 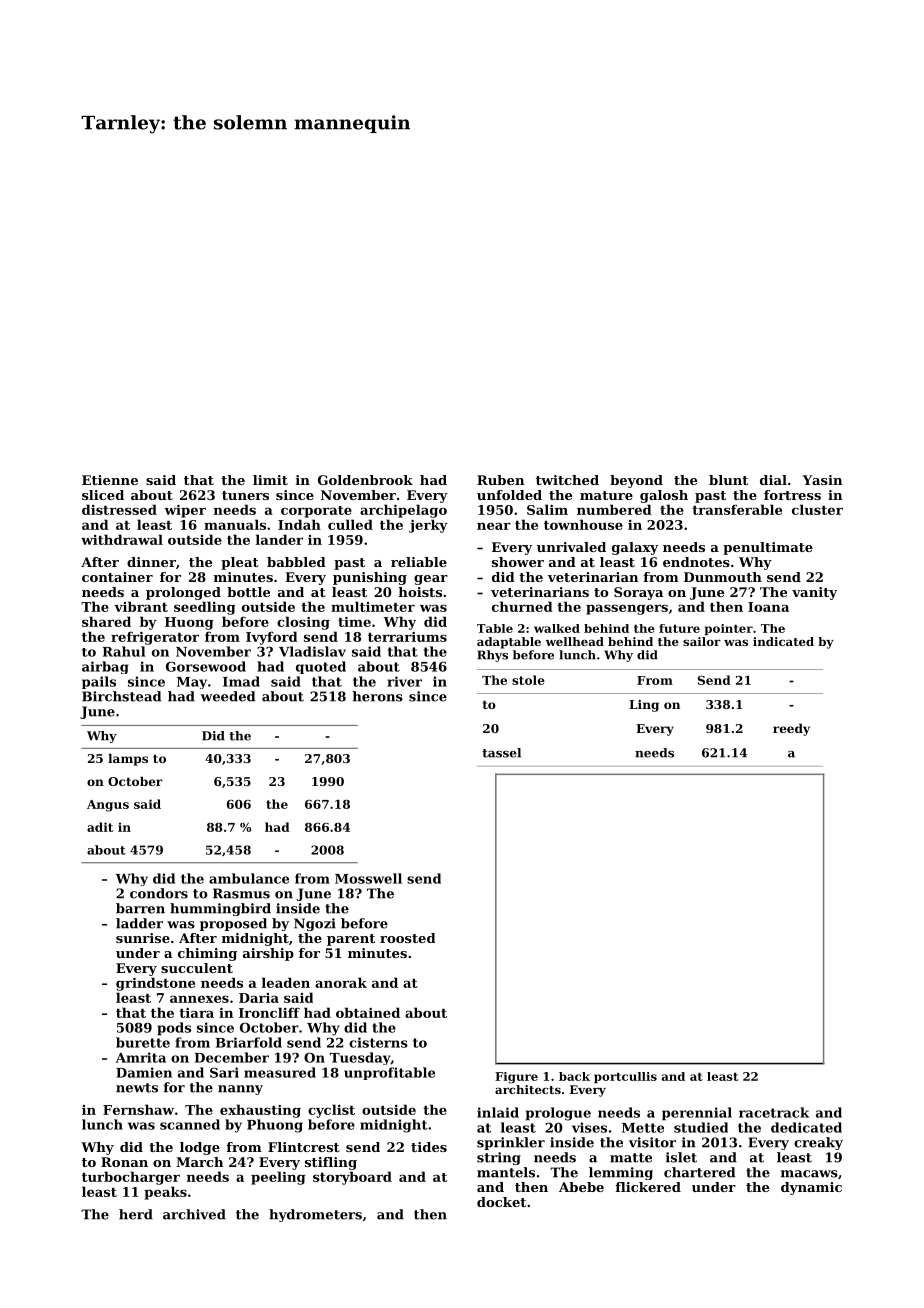 What do you see at coordinates (377, 696) in the screenshot?
I see `herons` at bounding box center [377, 696].
